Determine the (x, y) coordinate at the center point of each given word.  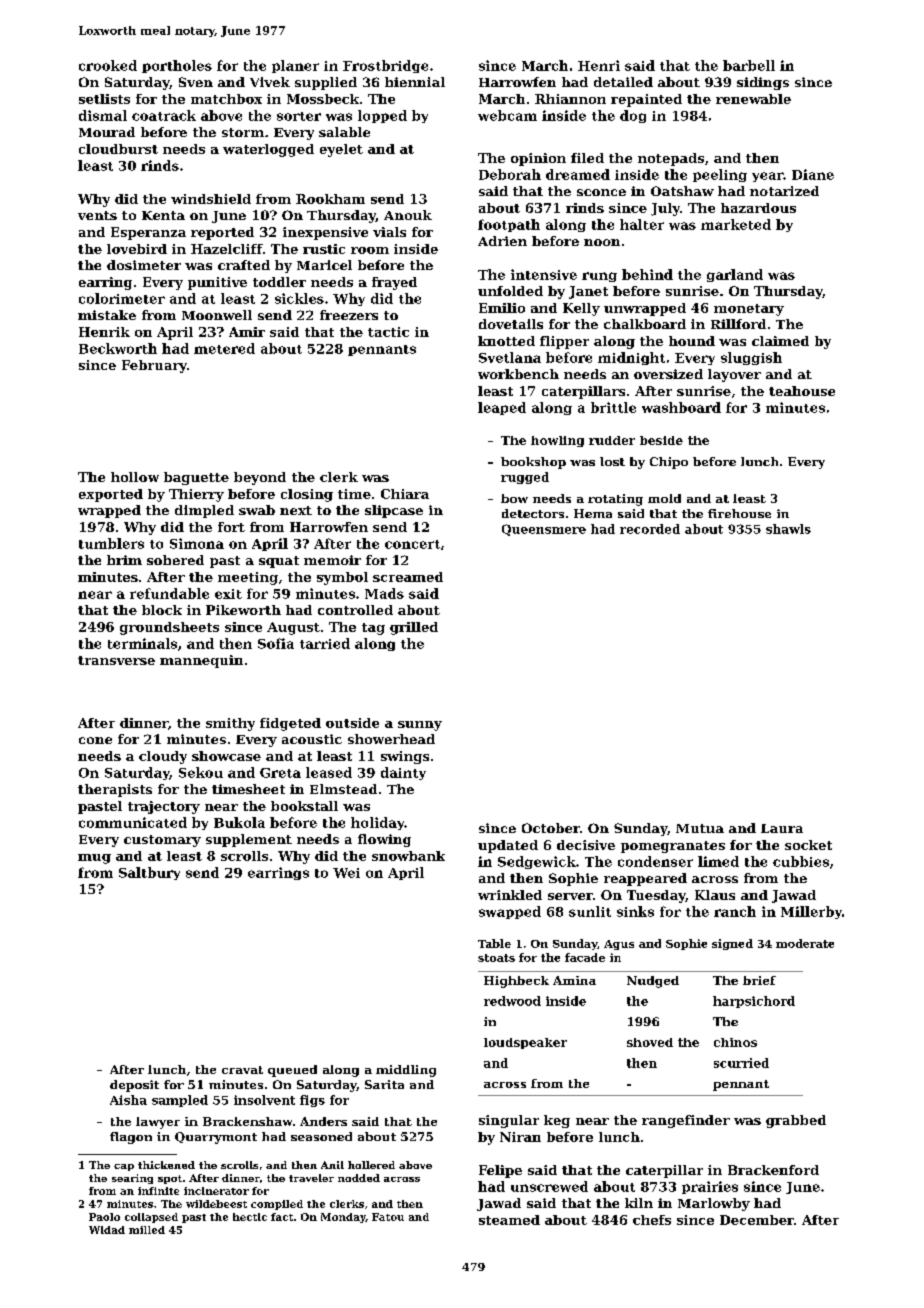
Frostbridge (385, 66)
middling (406, 1071)
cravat (242, 1070)
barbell (749, 65)
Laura (782, 828)
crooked (108, 65)
